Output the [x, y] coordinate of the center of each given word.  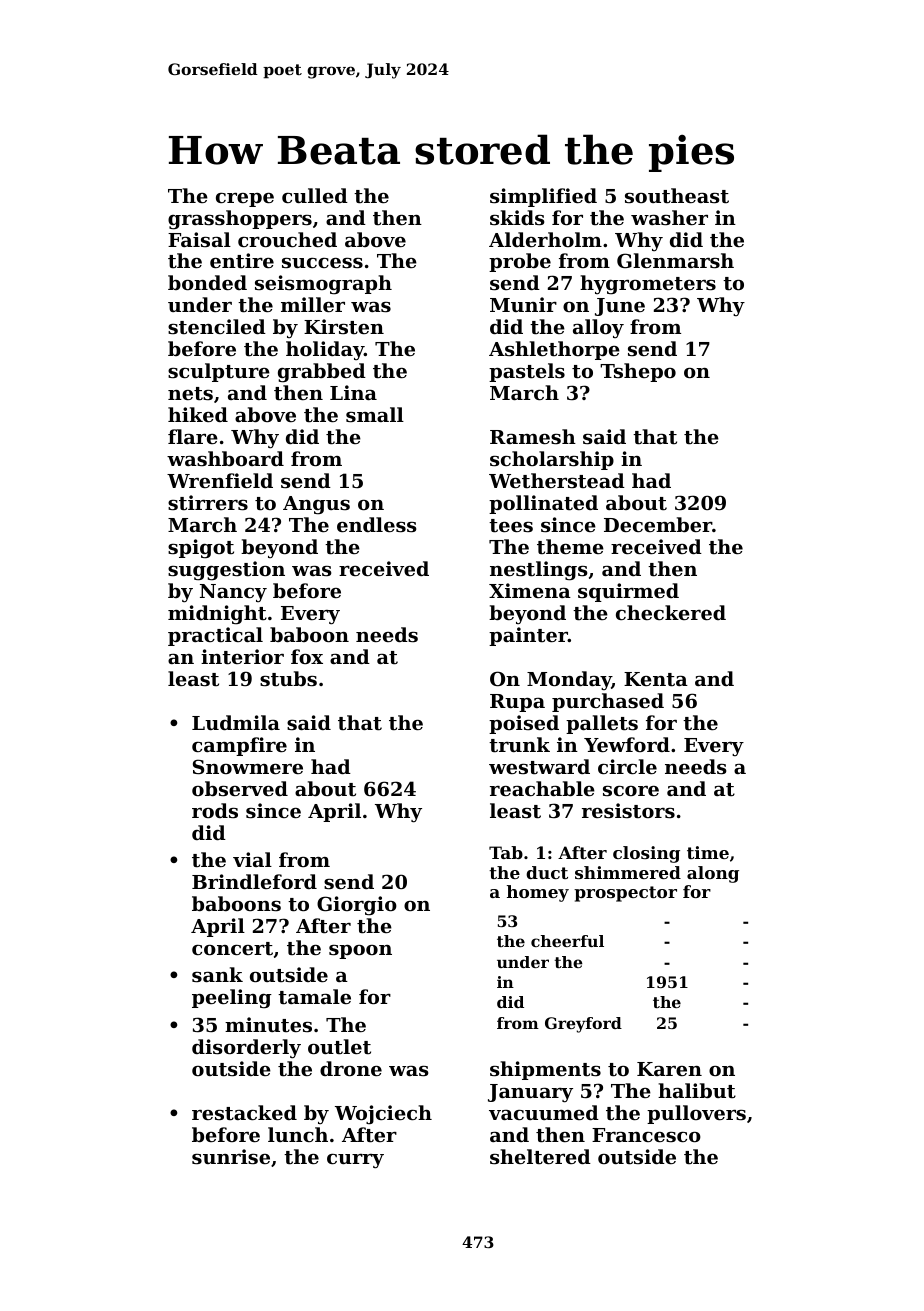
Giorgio [357, 906]
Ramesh [533, 436]
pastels [527, 372]
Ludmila [236, 722]
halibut [697, 1091]
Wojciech [383, 1115]
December [658, 524]
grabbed [322, 373]
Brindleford [254, 881]
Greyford [583, 1025]
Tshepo [638, 372]
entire [242, 261]
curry [355, 1161]
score [631, 791]
